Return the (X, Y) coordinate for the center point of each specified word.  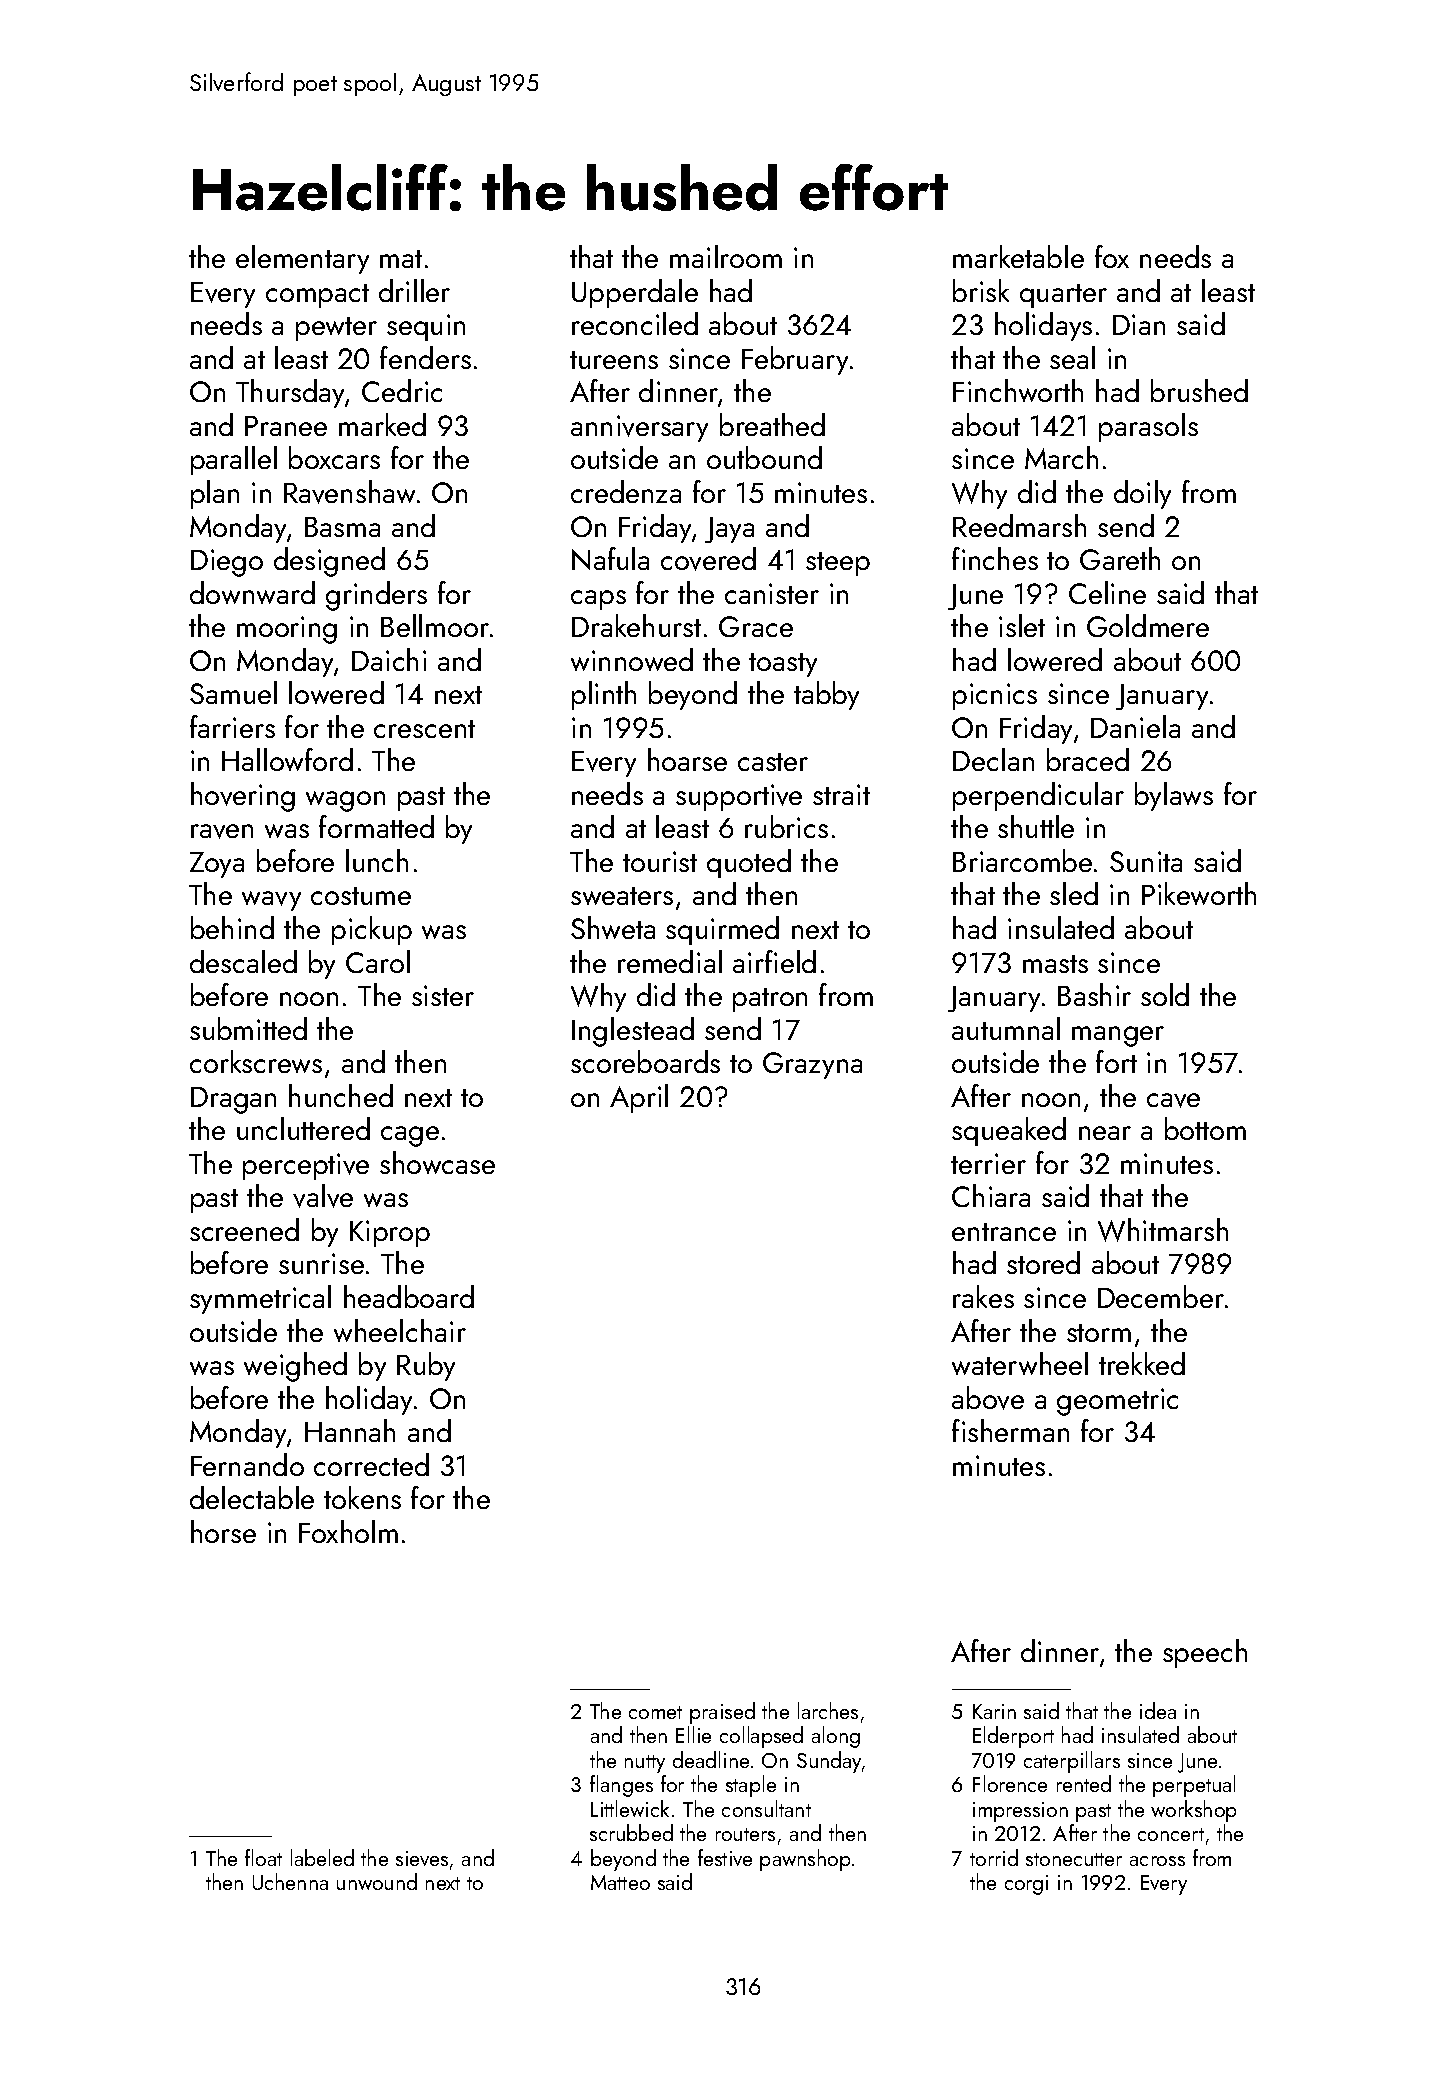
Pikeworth (1199, 893)
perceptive (306, 1166)
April (639, 1098)
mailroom (726, 256)
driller (414, 290)
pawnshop (805, 1860)
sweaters (622, 896)
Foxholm (348, 1531)
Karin (994, 1711)
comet (655, 1712)
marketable (1018, 256)
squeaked (1009, 1131)
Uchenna (290, 1881)
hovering (243, 797)
